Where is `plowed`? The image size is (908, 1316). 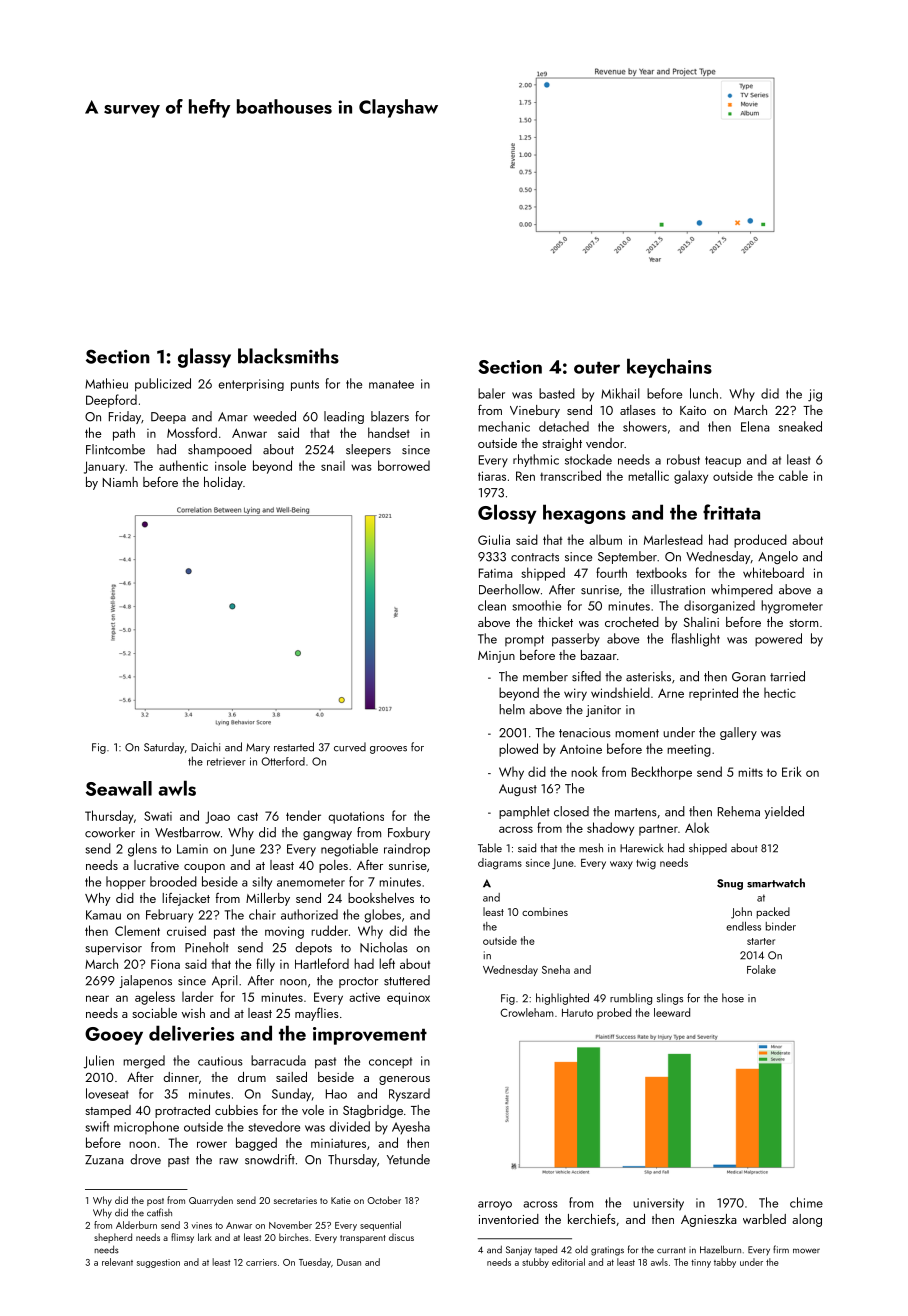 plowed is located at coordinates (518, 750).
